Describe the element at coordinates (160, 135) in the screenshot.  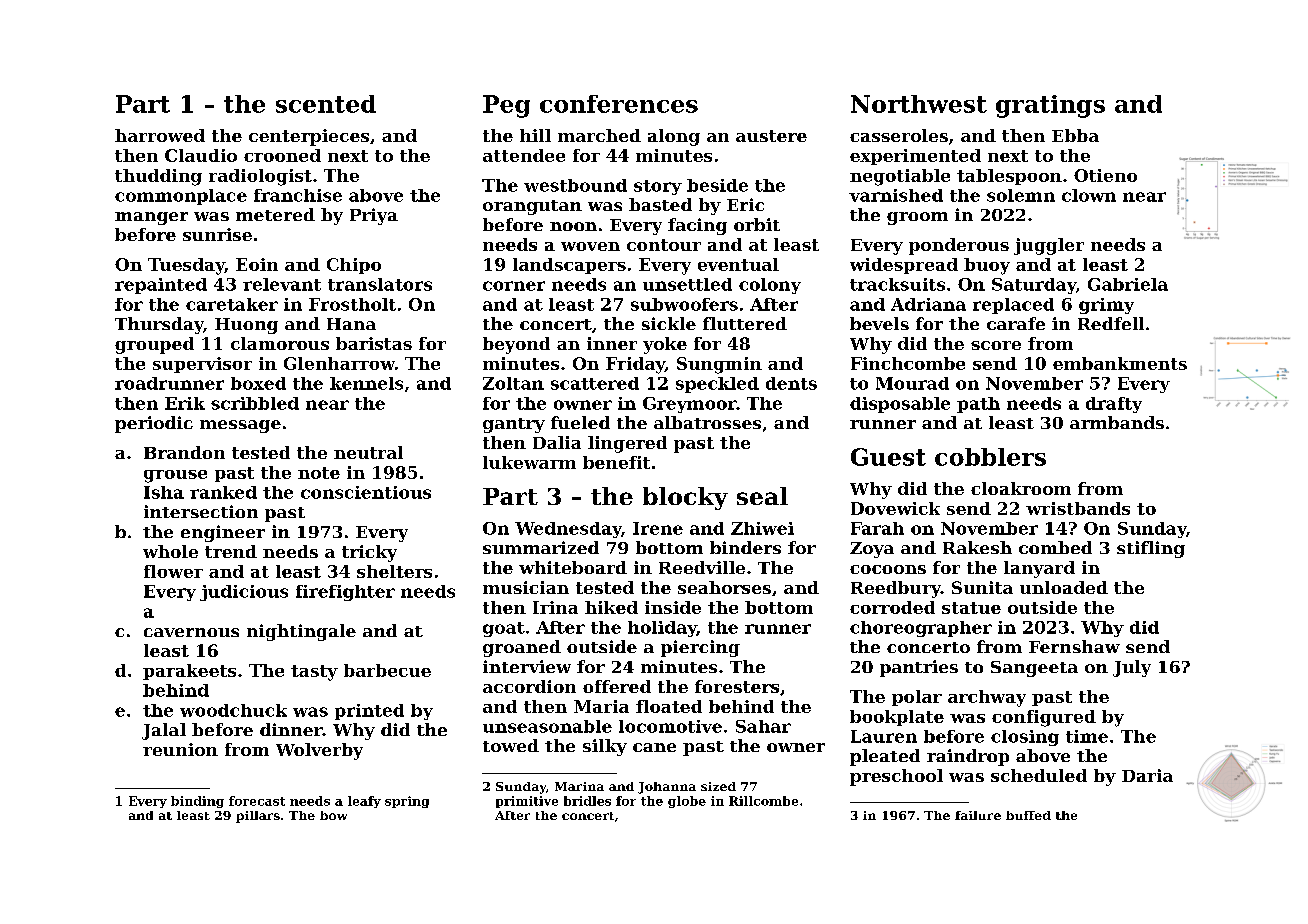
I see `harrowed` at that location.
